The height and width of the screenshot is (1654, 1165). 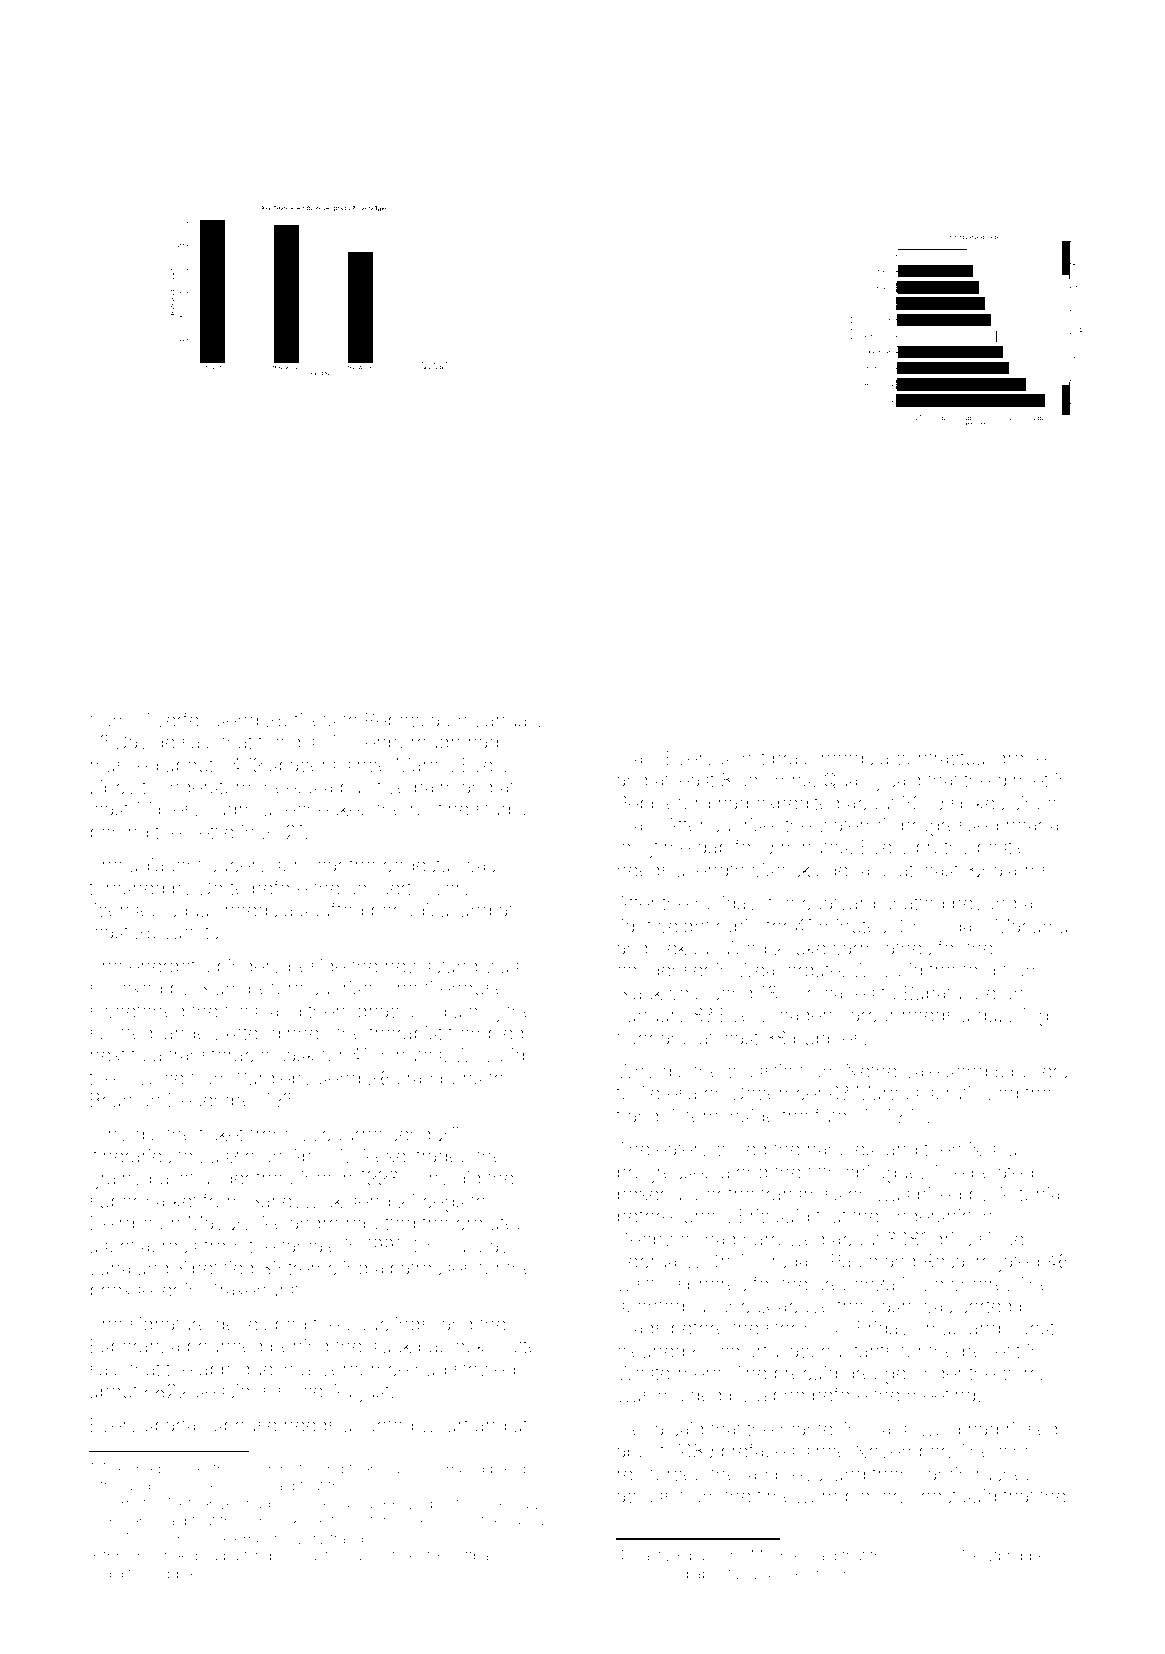 What do you see at coordinates (402, 720) in the screenshot?
I see `Rebecca` at bounding box center [402, 720].
